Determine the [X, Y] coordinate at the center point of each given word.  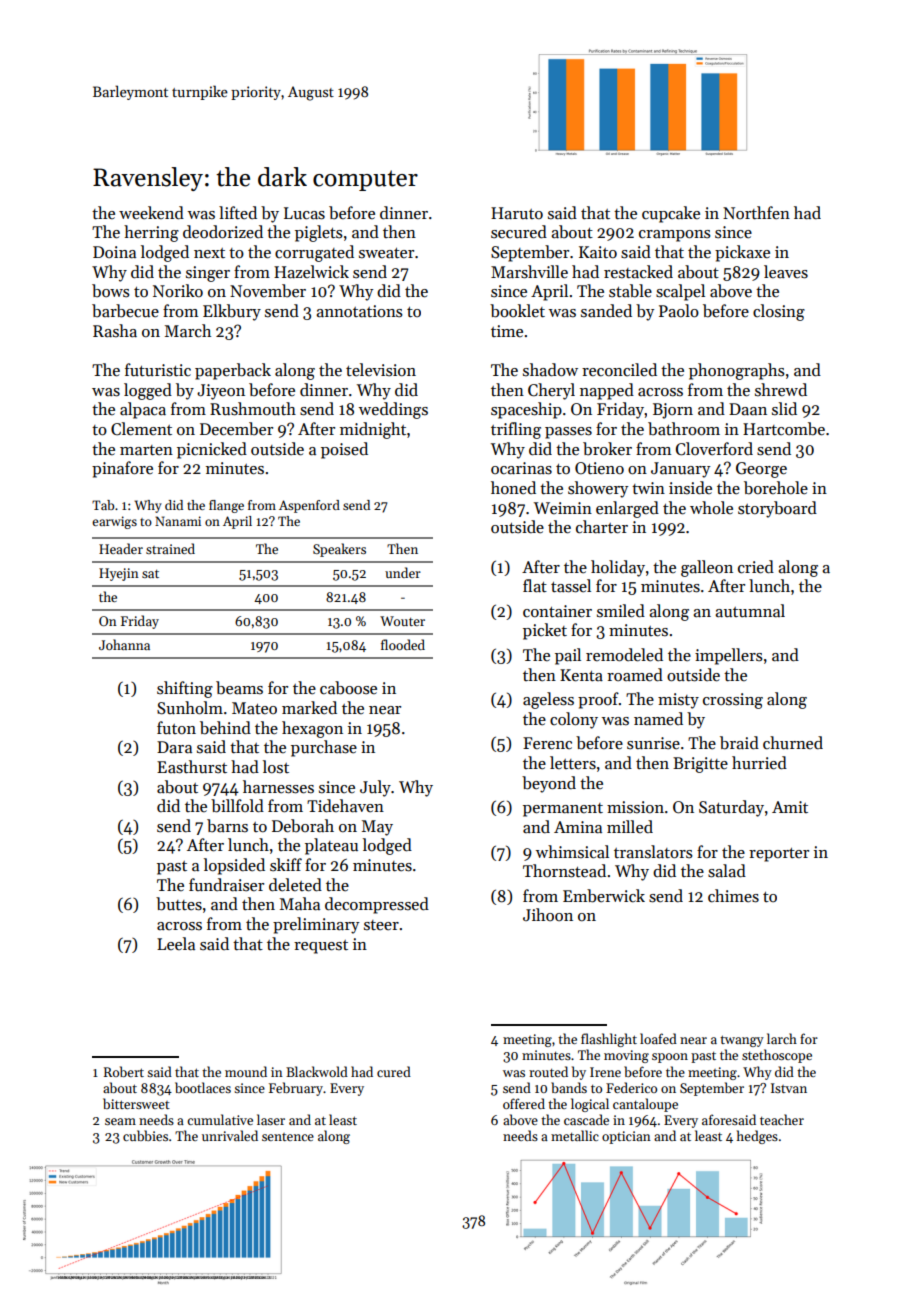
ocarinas [521, 468]
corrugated [314, 253]
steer [381, 925]
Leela [176, 944]
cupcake [671, 214]
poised [344, 450]
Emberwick [604, 896]
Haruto [517, 213]
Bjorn [673, 411]
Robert [124, 1071]
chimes [733, 896]
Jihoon [548, 914]
